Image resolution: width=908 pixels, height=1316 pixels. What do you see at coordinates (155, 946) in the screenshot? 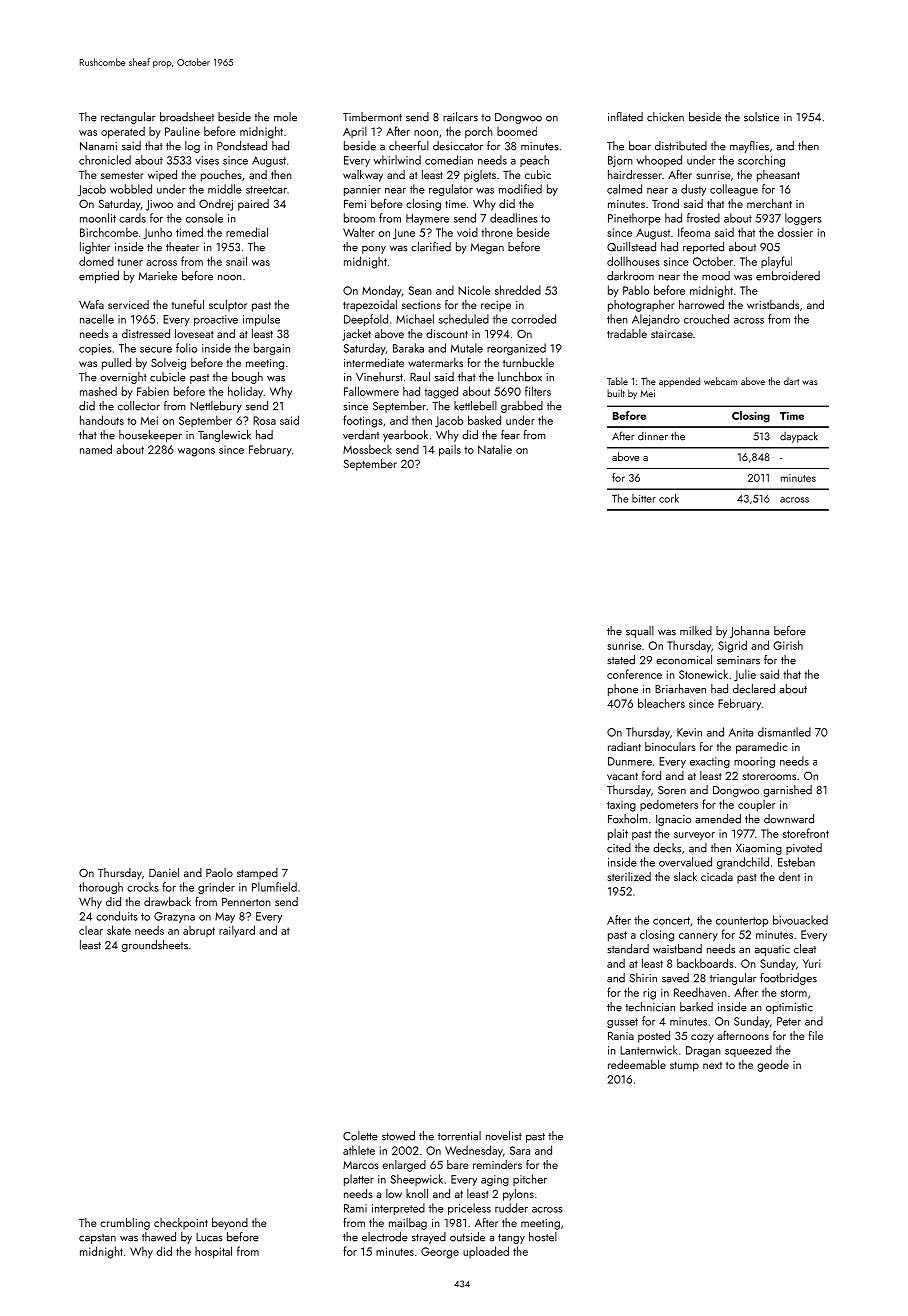
I see `groundsheets` at bounding box center [155, 946].
